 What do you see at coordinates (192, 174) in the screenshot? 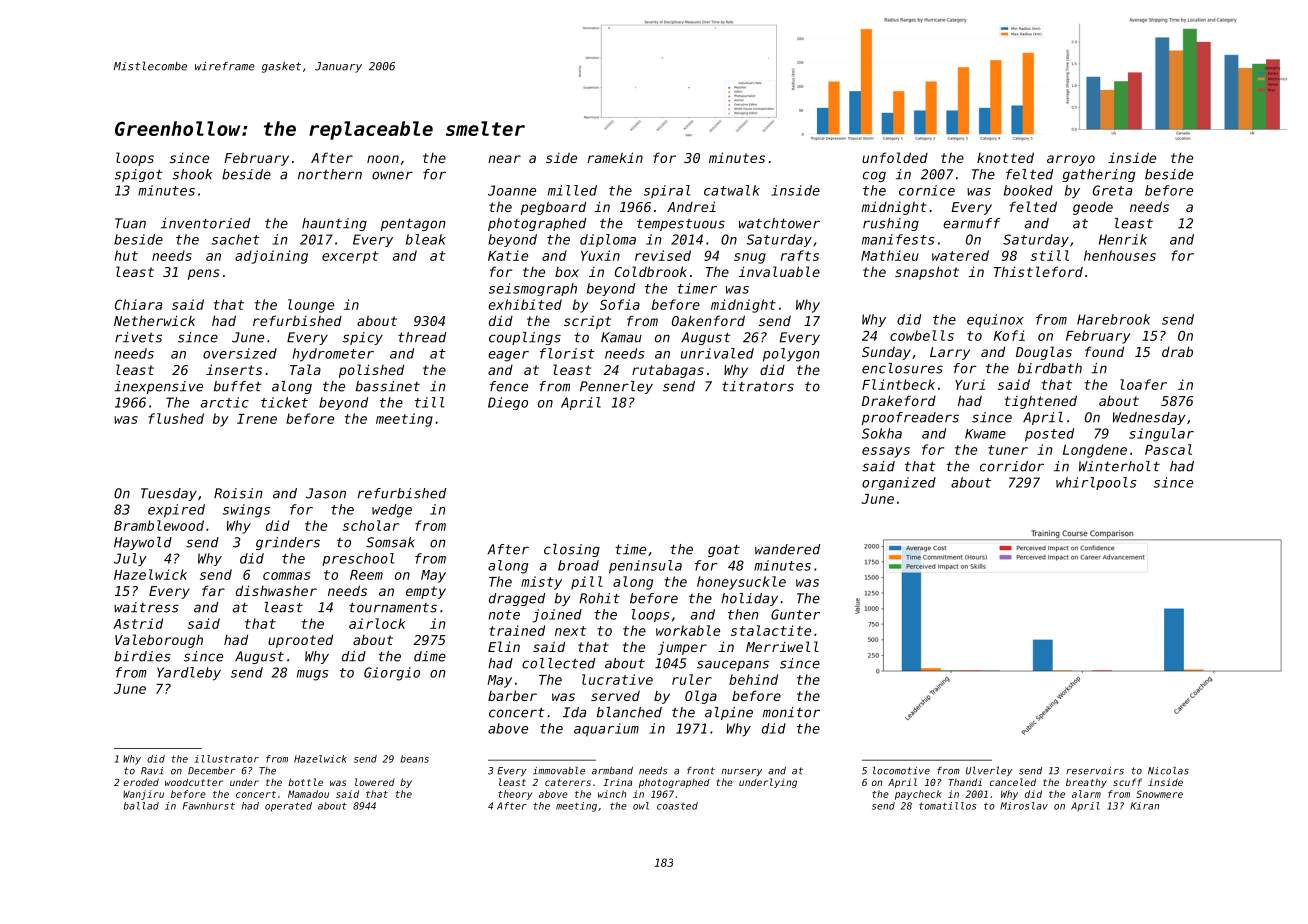
I see `shook` at bounding box center [192, 174].
